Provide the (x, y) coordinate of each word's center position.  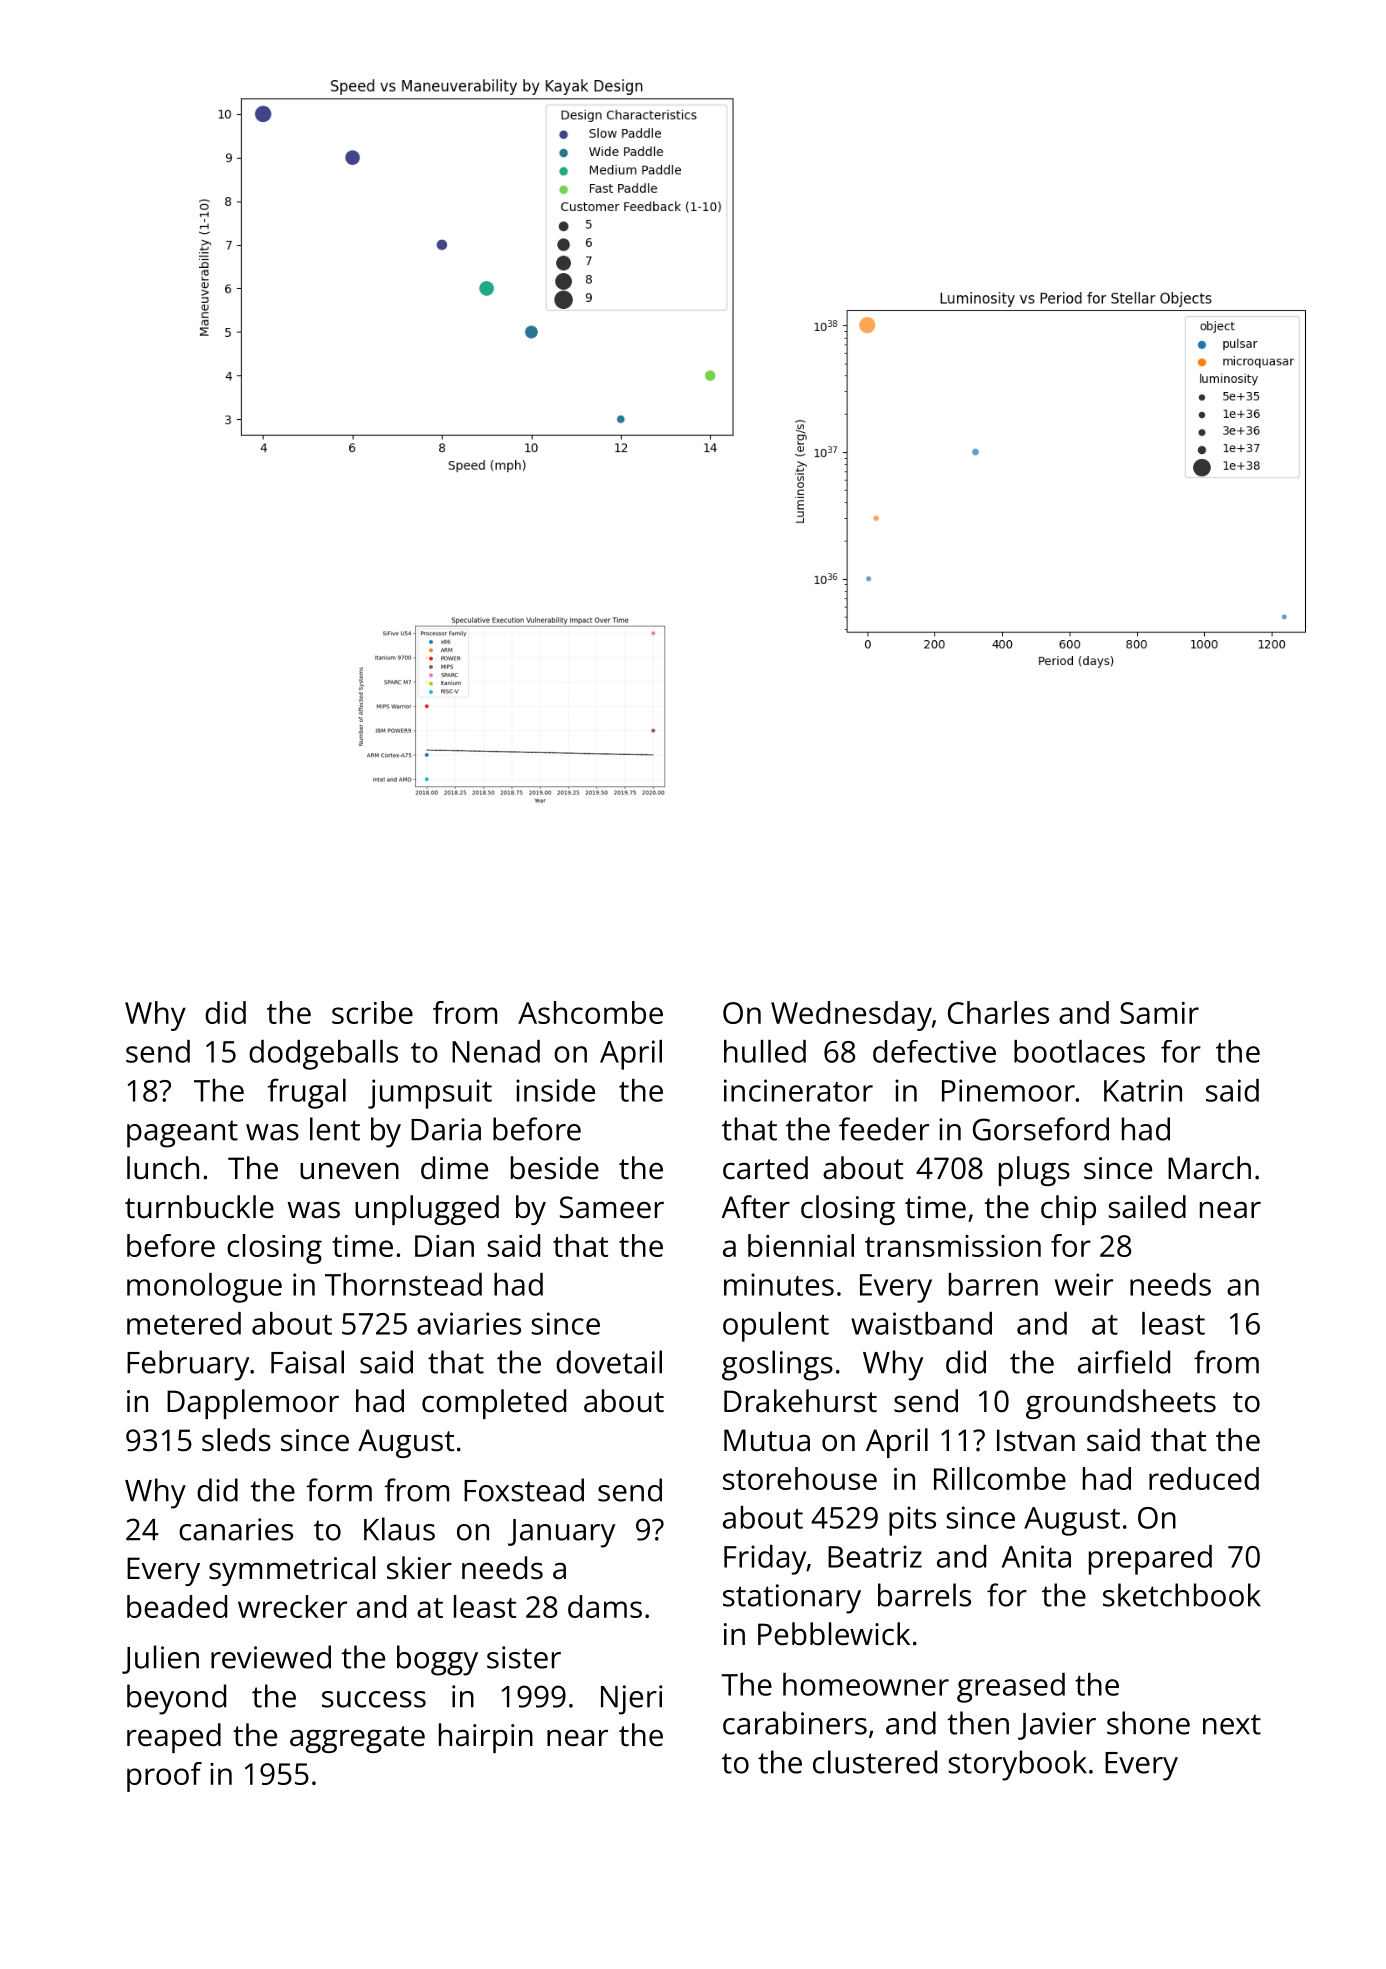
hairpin (486, 1738)
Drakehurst (800, 1401)
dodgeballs (323, 1055)
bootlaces (1079, 1051)
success (374, 1699)
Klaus (399, 1529)
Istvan (1036, 1440)
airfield (1124, 1362)
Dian (444, 1246)
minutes (779, 1284)
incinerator (798, 1090)
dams (605, 1606)
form (339, 1490)
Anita (1036, 1556)
